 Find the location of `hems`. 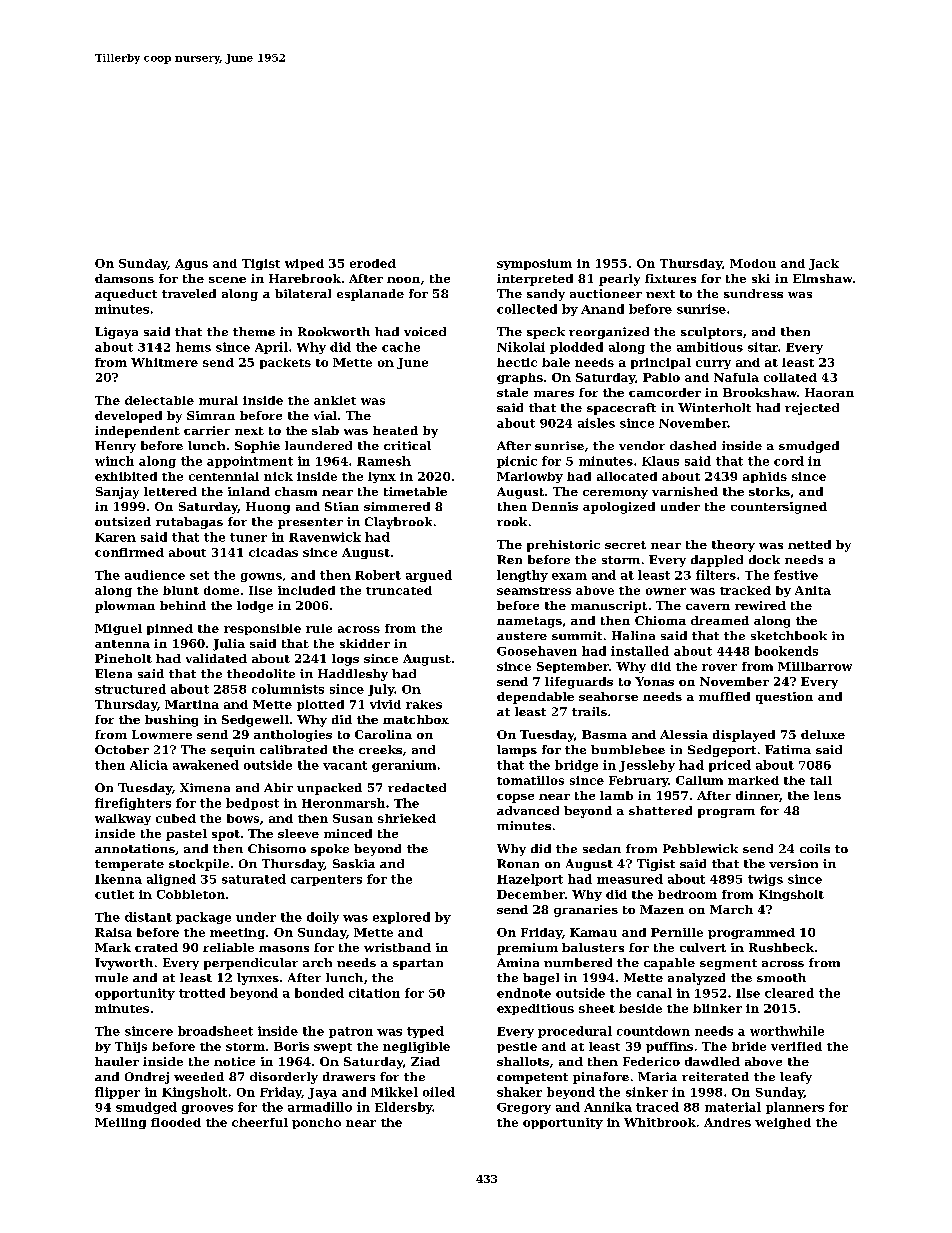

hems is located at coordinates (193, 347).
